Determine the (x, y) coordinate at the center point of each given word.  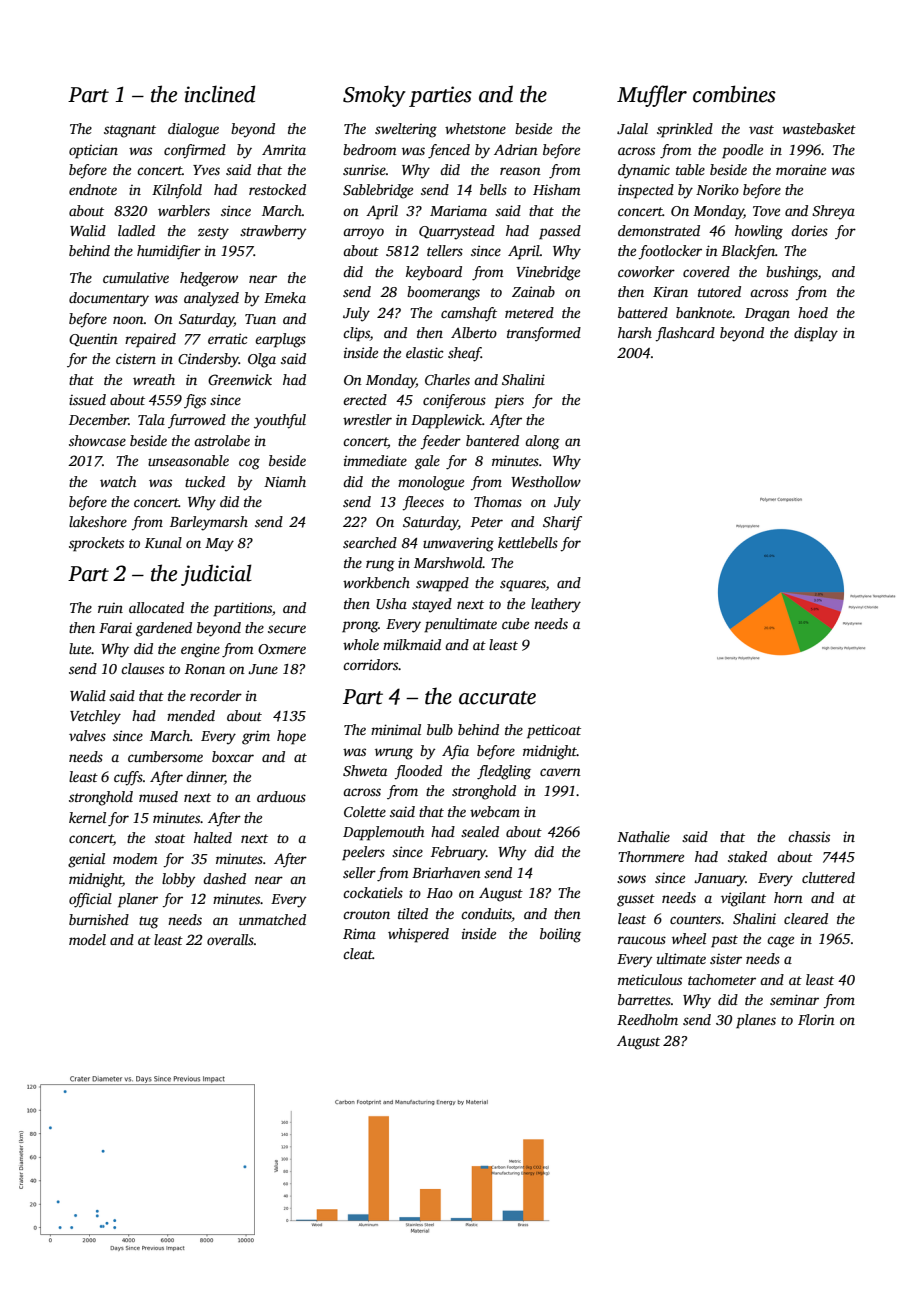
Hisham (556, 189)
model (87, 939)
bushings (792, 273)
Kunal (163, 542)
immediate (375, 460)
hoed (813, 312)
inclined (220, 94)
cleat (358, 953)
